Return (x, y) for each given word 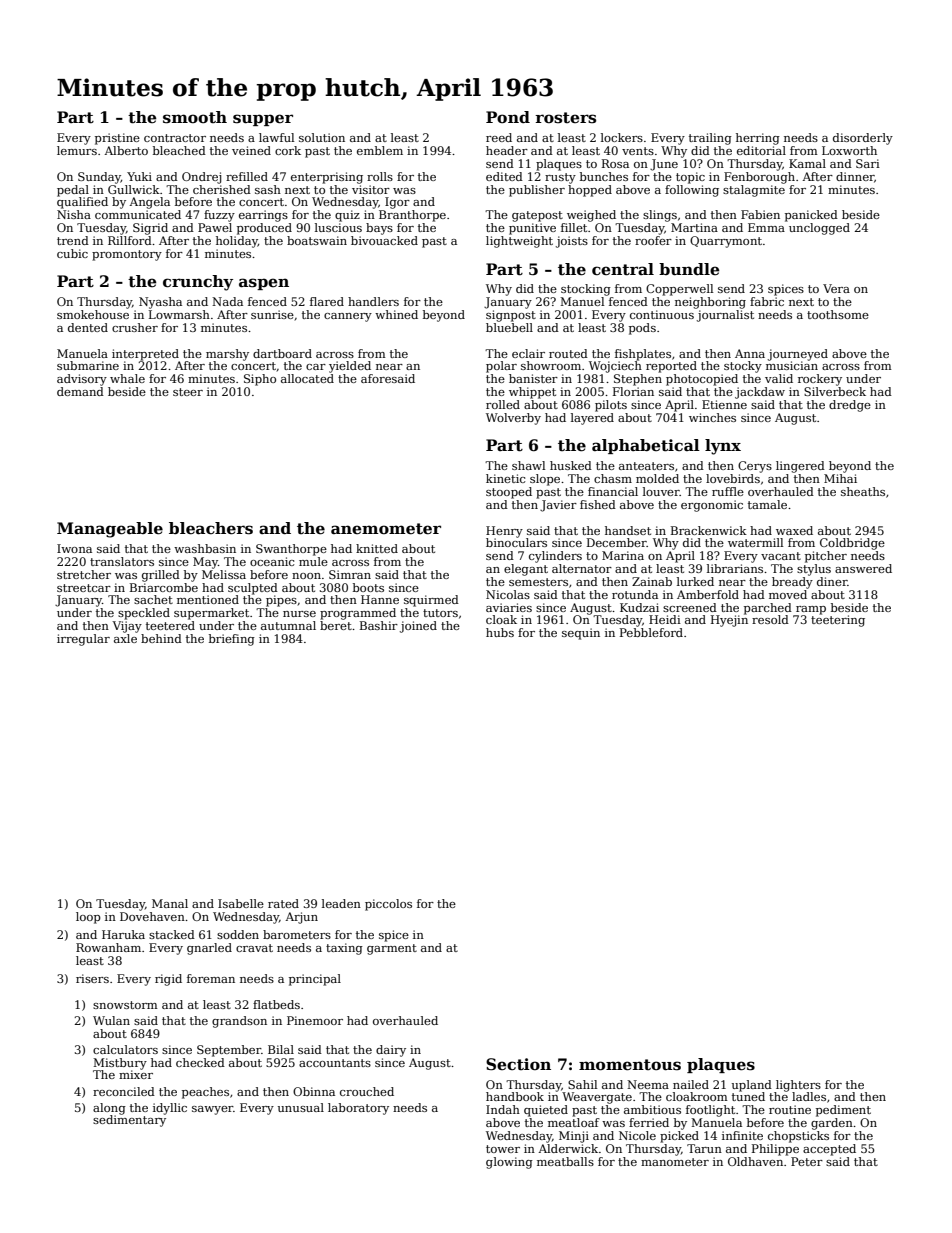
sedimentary (129, 1121)
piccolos (388, 905)
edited (504, 176)
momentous (630, 1065)
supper (263, 120)
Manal (170, 903)
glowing (509, 1163)
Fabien (760, 214)
